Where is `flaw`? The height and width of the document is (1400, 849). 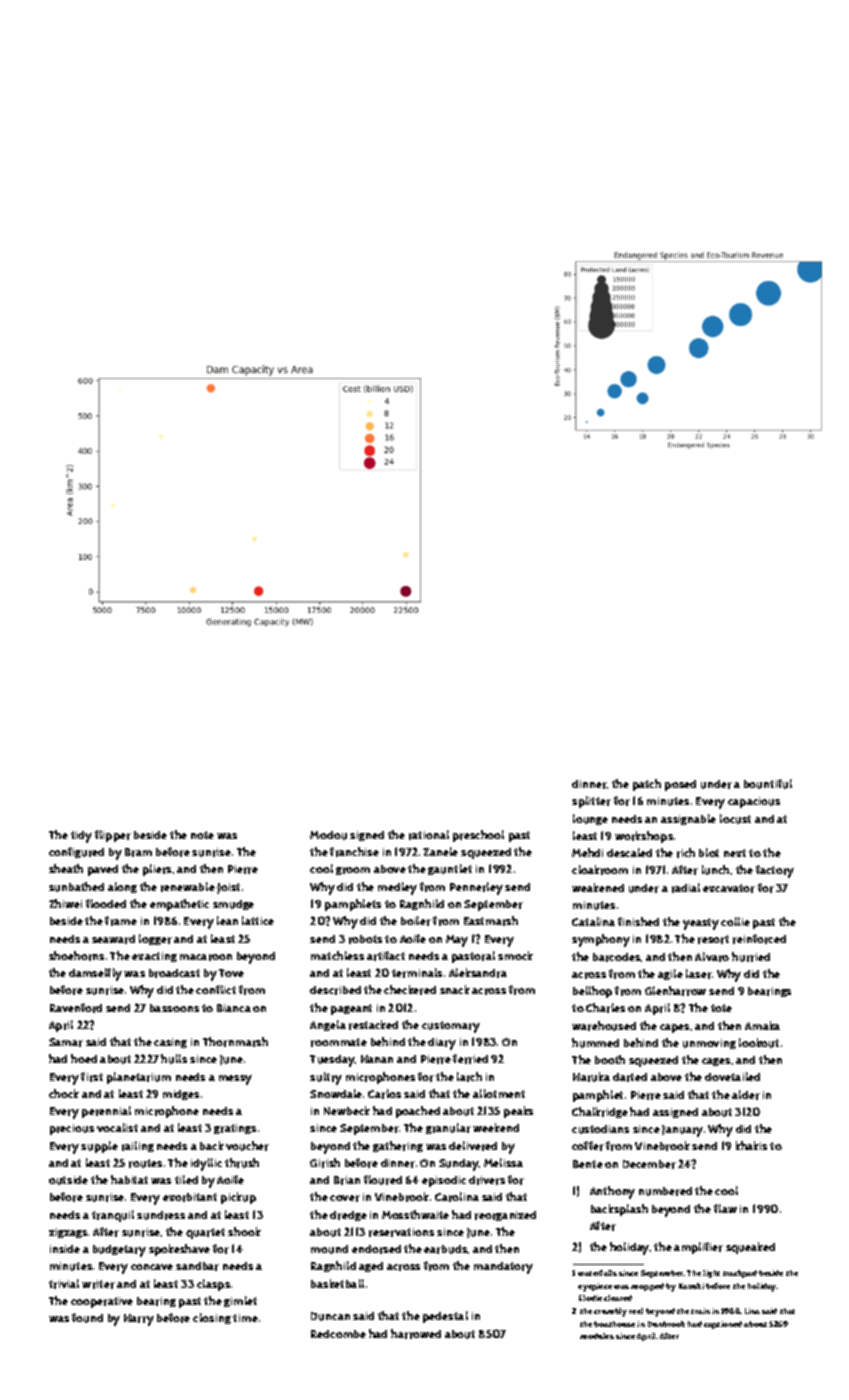 flaw is located at coordinates (725, 1208).
